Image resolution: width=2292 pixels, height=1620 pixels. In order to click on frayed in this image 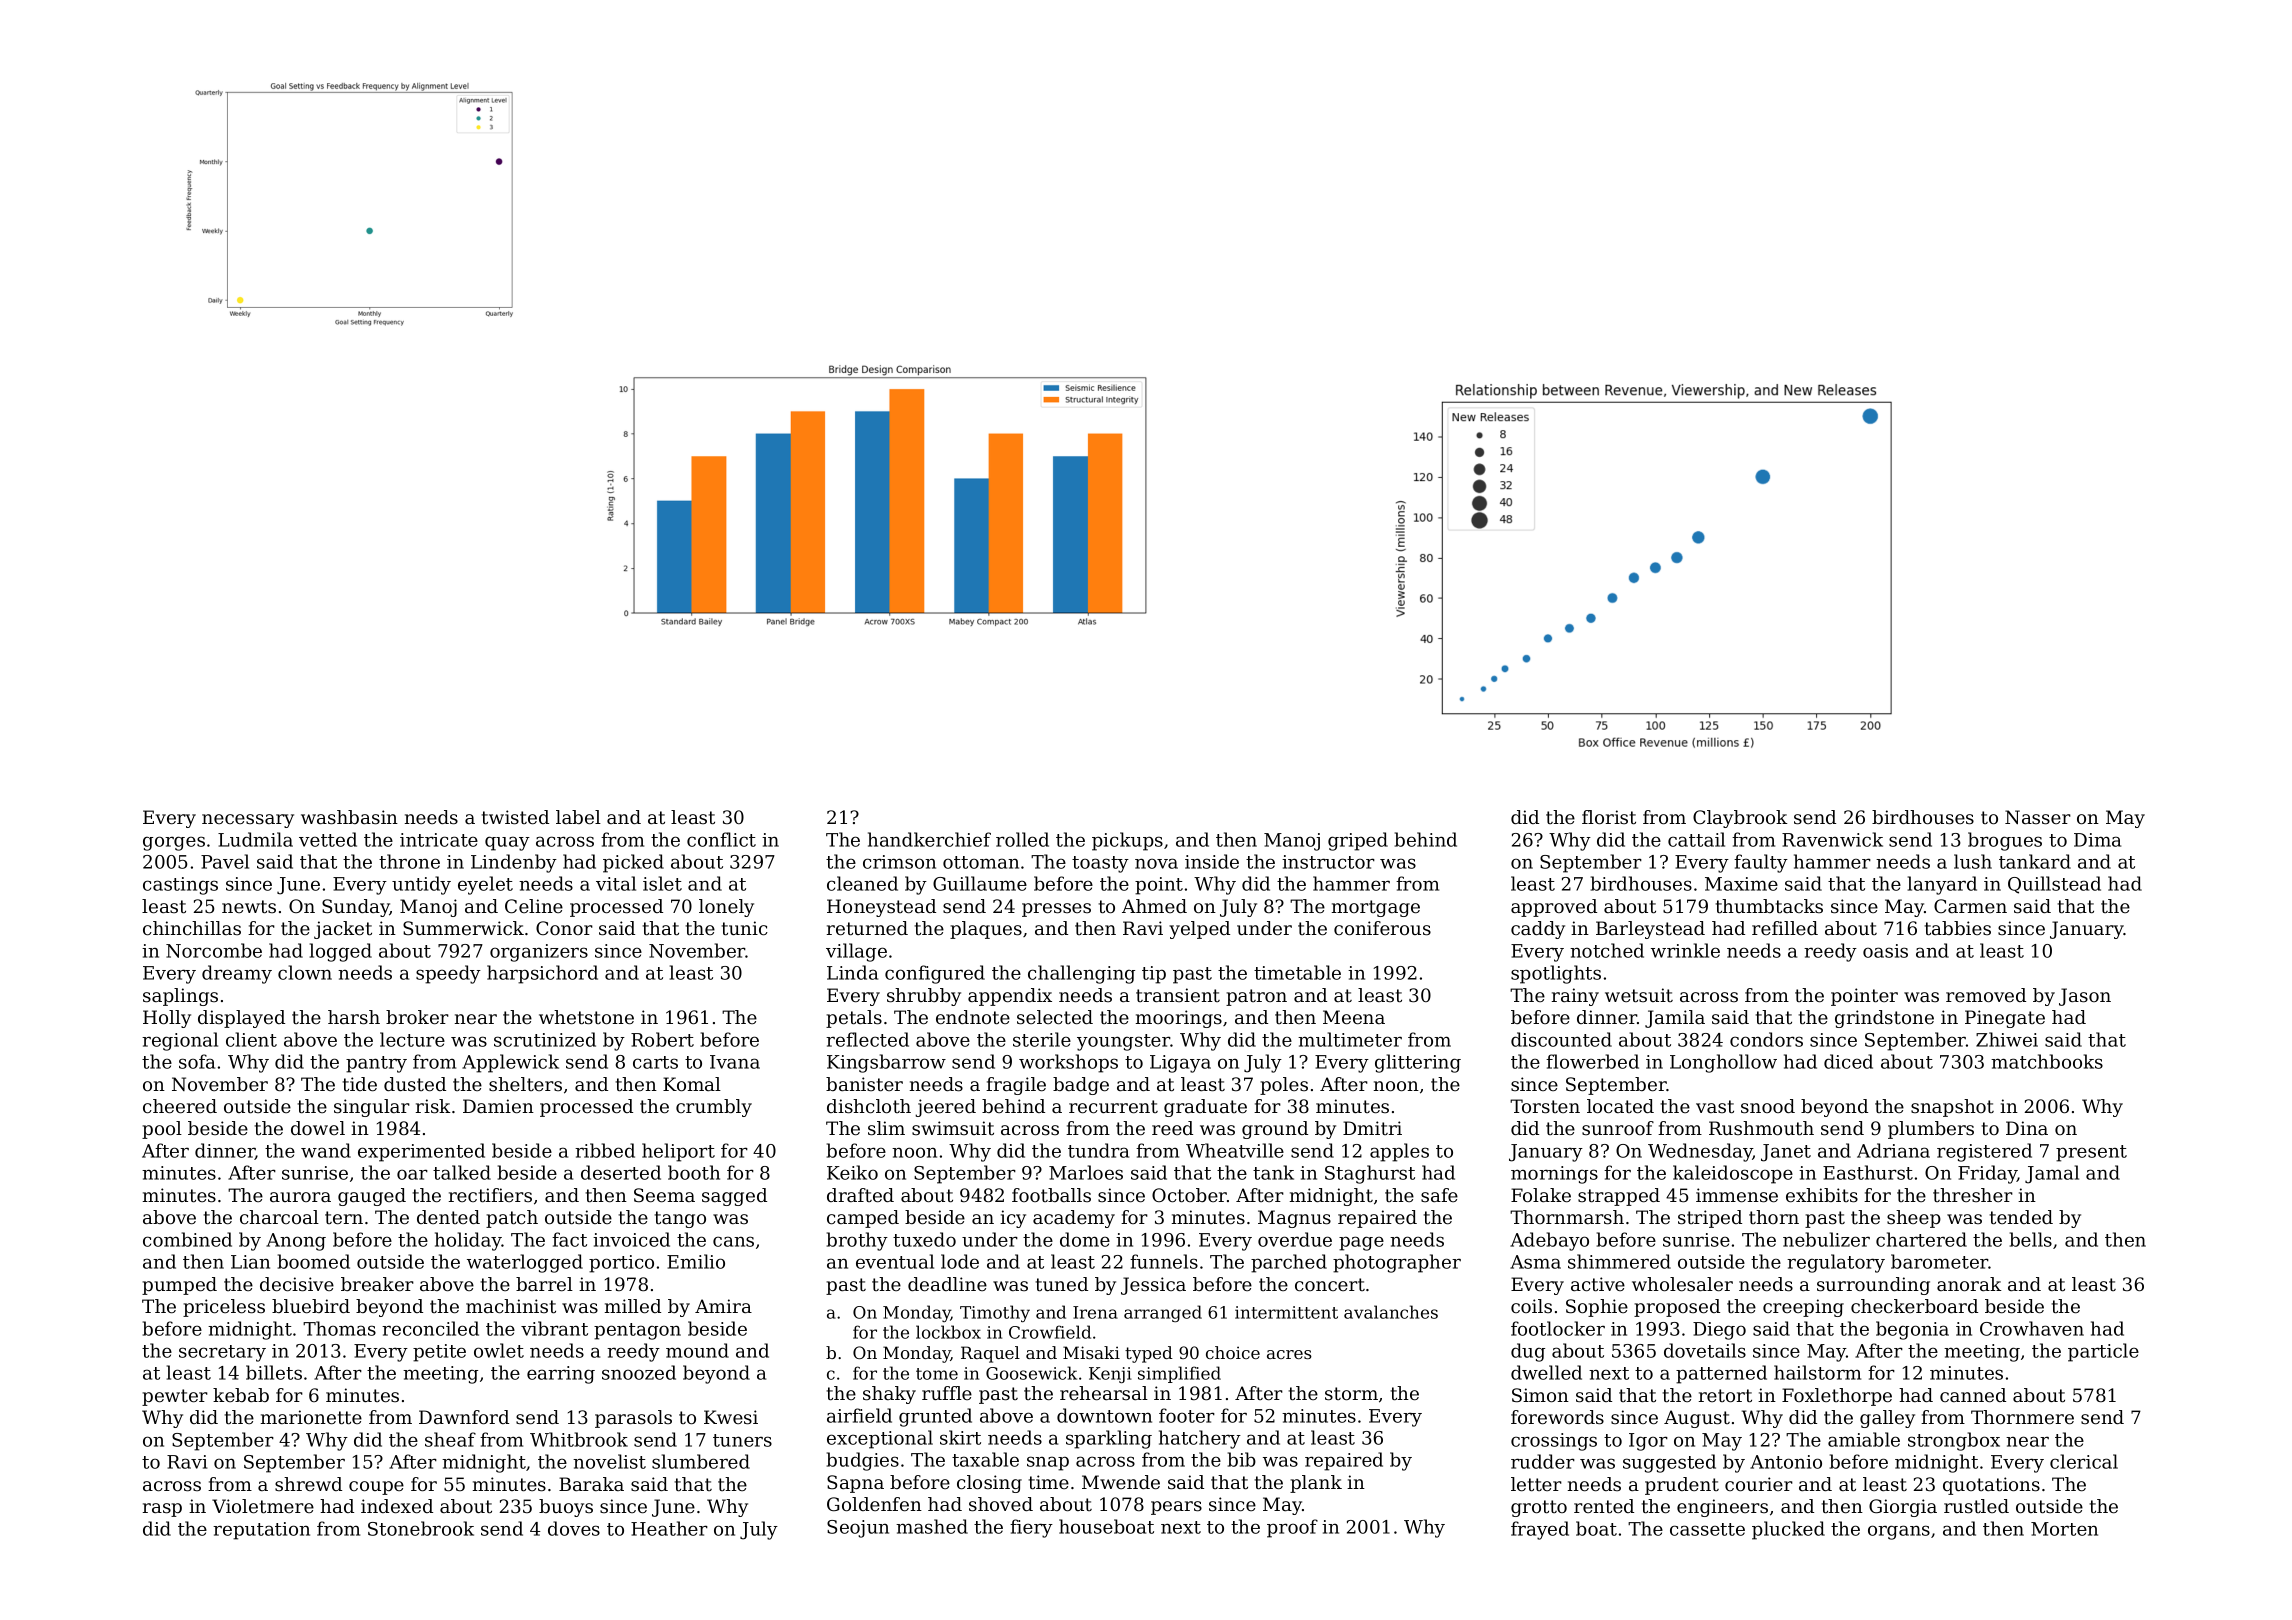, I will do `click(1540, 1530)`.
